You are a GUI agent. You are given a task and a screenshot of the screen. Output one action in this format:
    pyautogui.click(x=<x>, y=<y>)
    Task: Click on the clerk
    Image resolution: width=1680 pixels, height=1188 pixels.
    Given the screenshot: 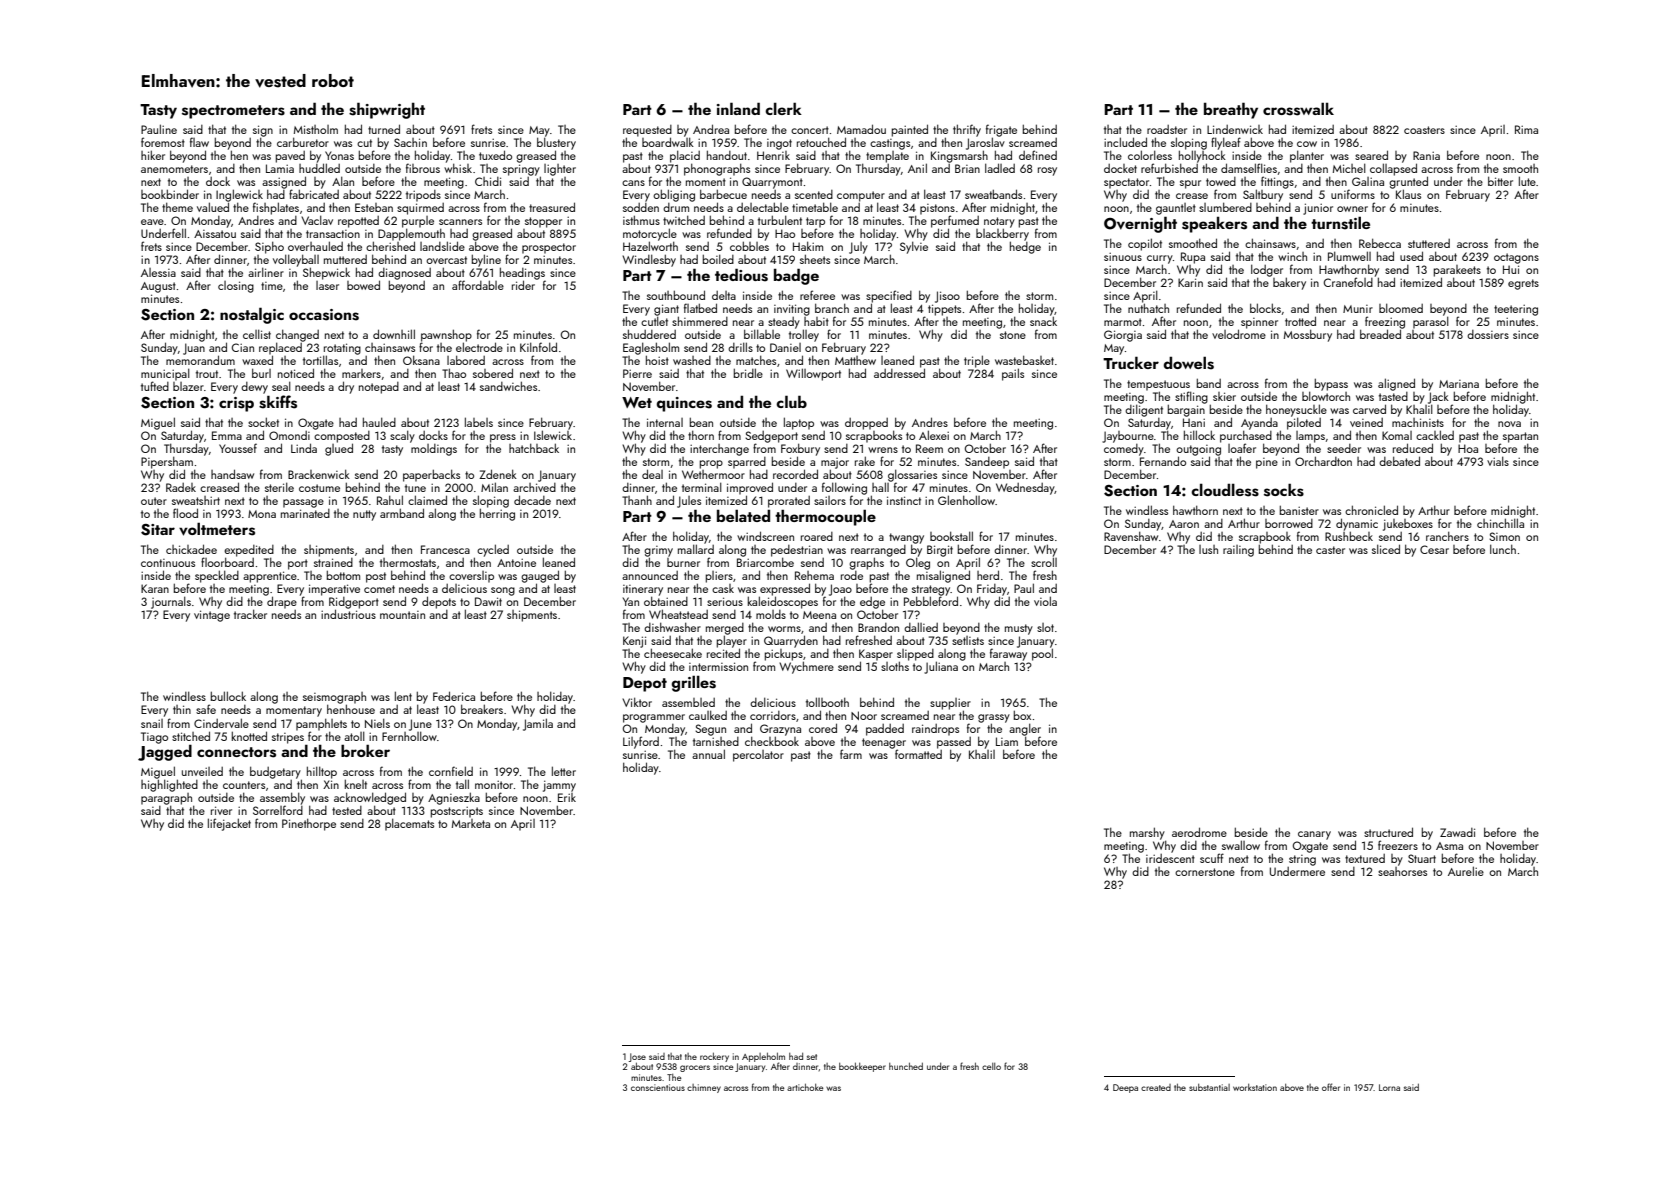 What is the action you would take?
    pyautogui.click(x=783, y=108)
